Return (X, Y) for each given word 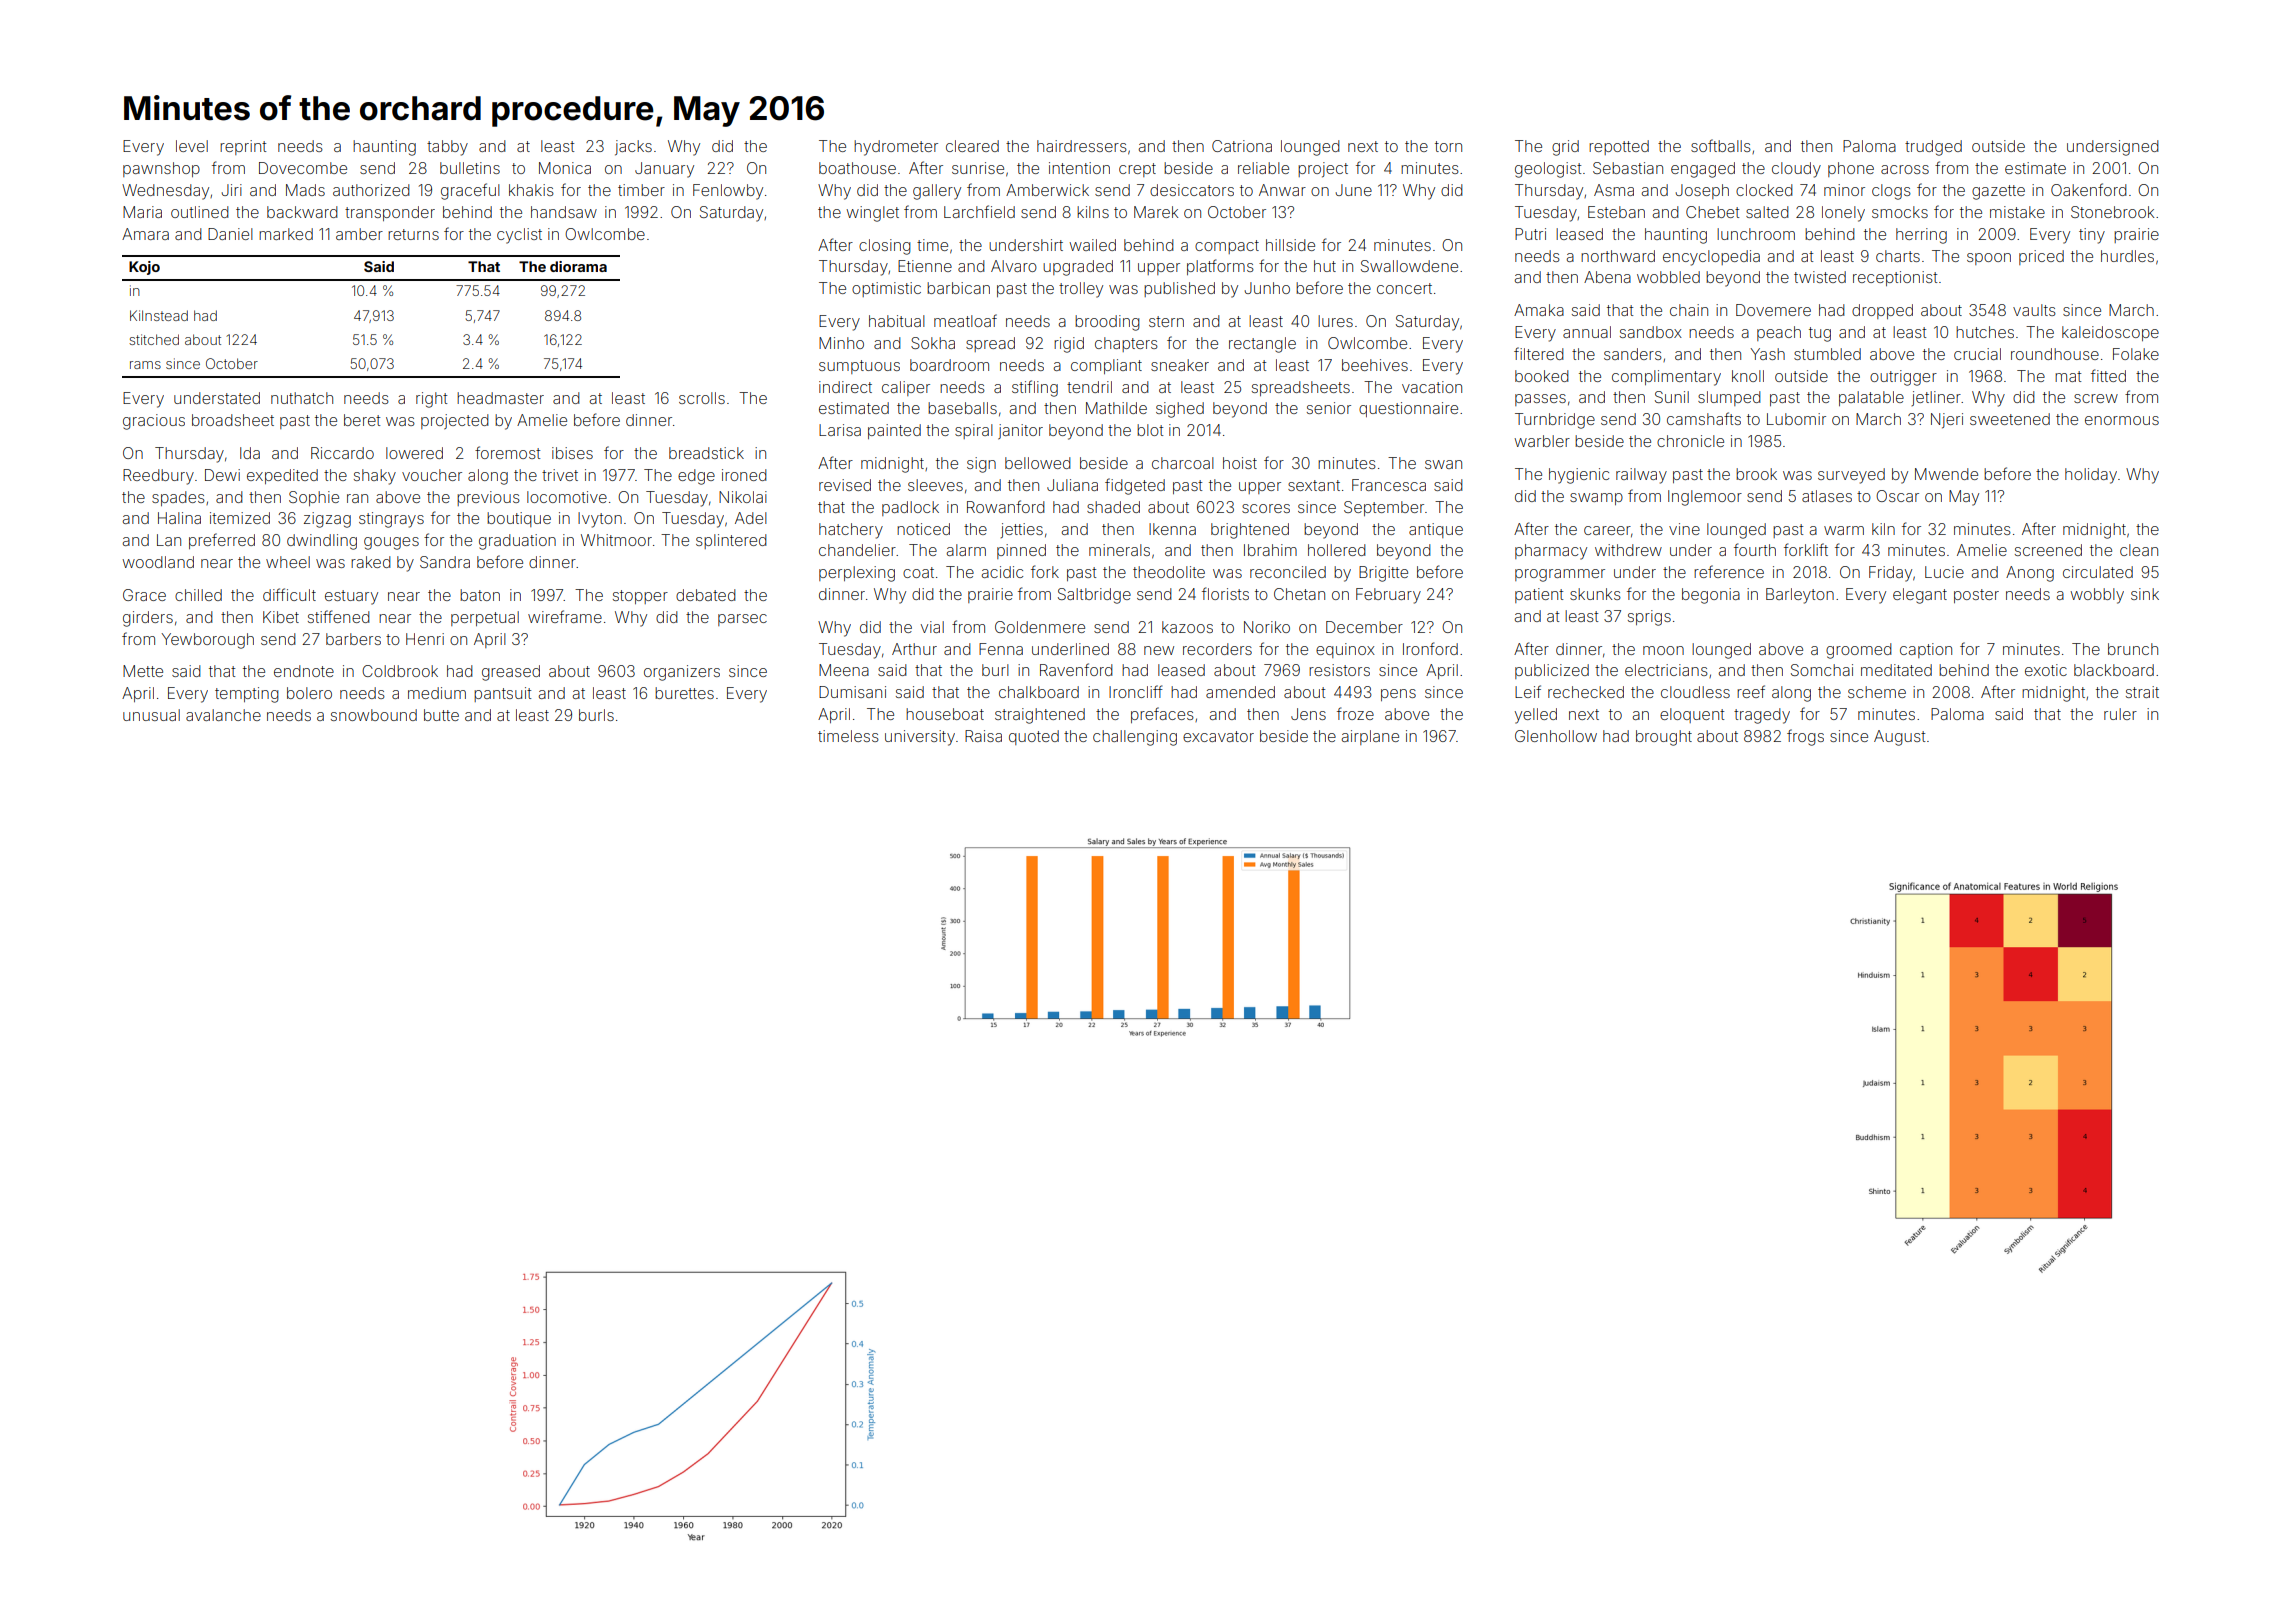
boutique (519, 519)
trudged (1933, 148)
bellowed (1038, 463)
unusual (151, 715)
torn (1448, 146)
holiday (2091, 476)
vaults (2034, 310)
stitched (154, 339)
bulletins (470, 168)
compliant (1106, 366)
